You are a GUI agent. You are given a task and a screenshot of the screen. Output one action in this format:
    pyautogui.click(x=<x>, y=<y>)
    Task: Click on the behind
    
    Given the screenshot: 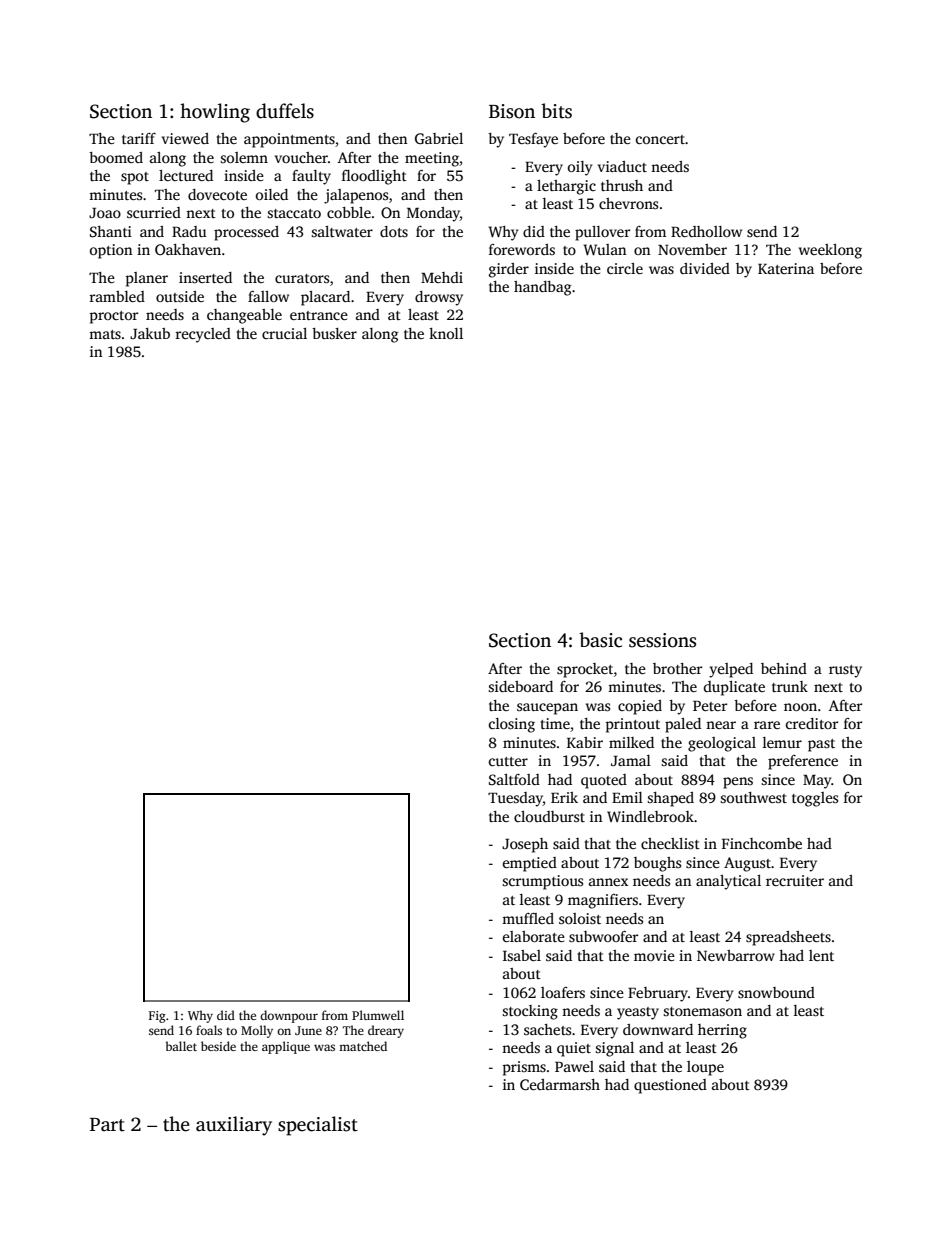 What is the action you would take?
    pyautogui.click(x=784, y=668)
